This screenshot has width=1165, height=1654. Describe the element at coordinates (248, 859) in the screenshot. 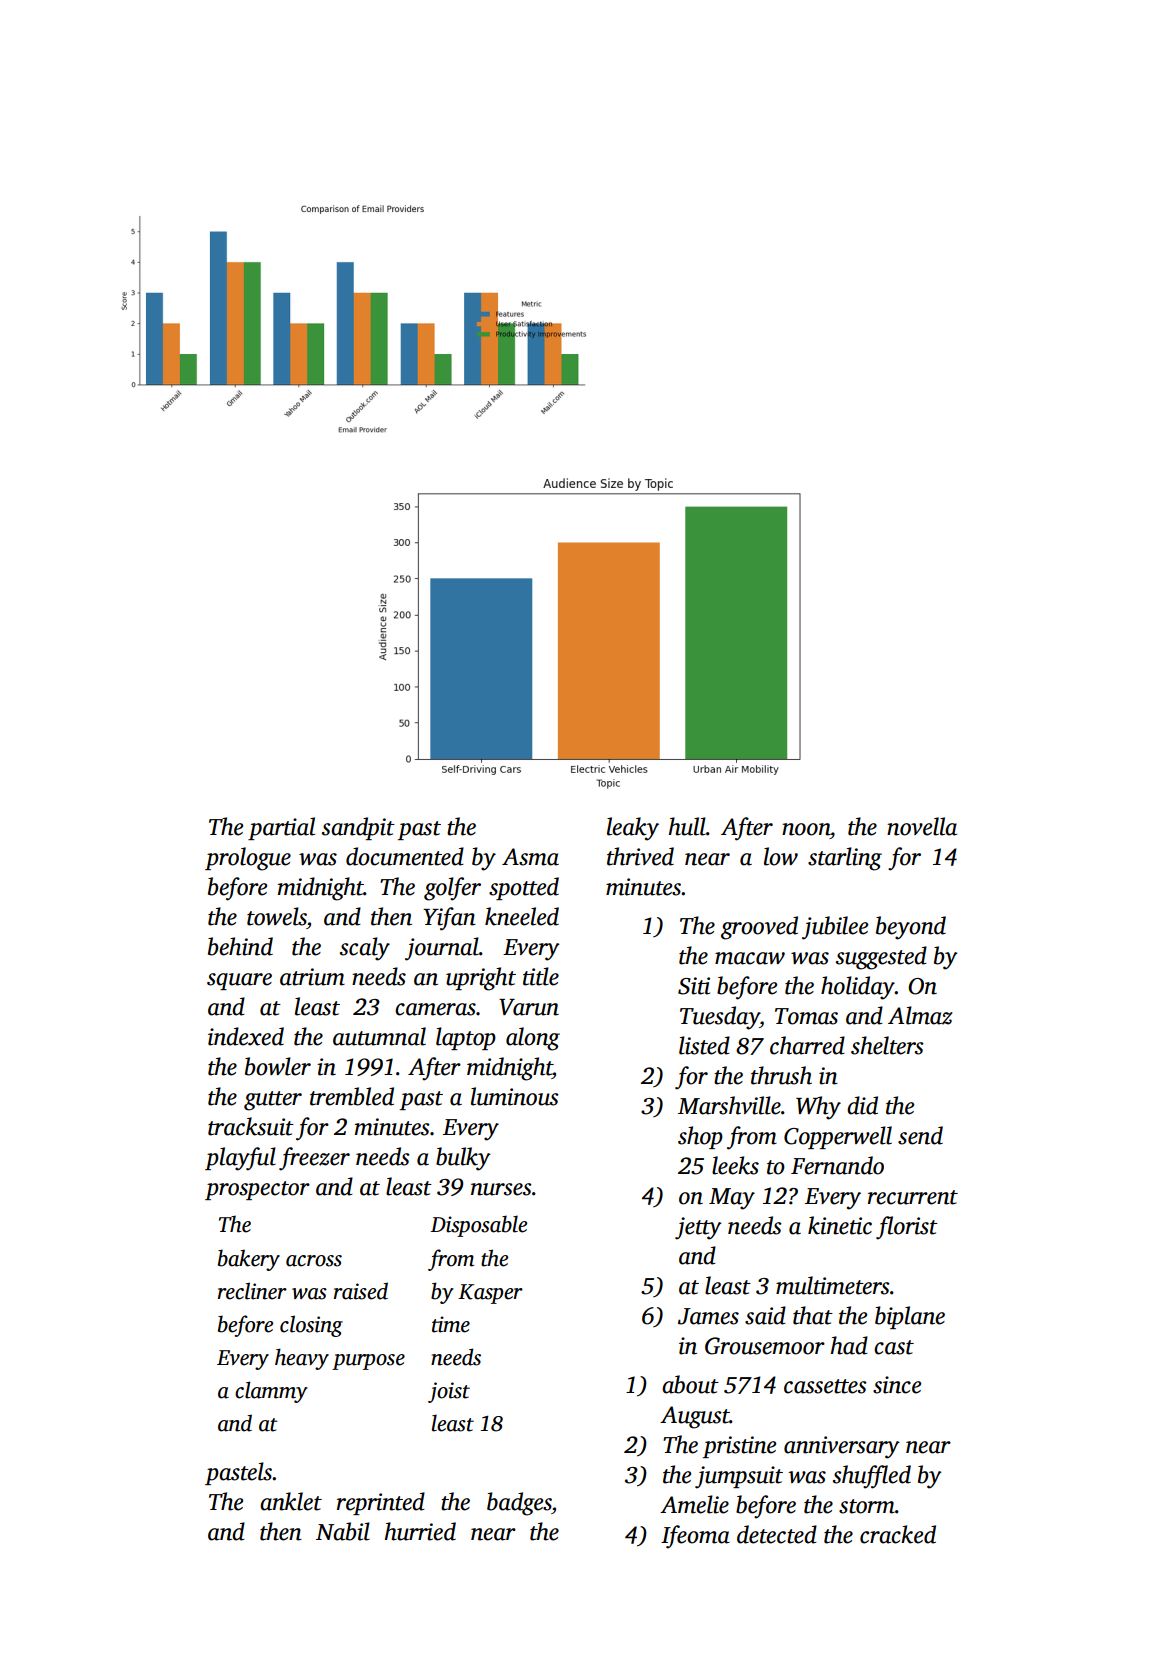

I see `prologue` at that location.
